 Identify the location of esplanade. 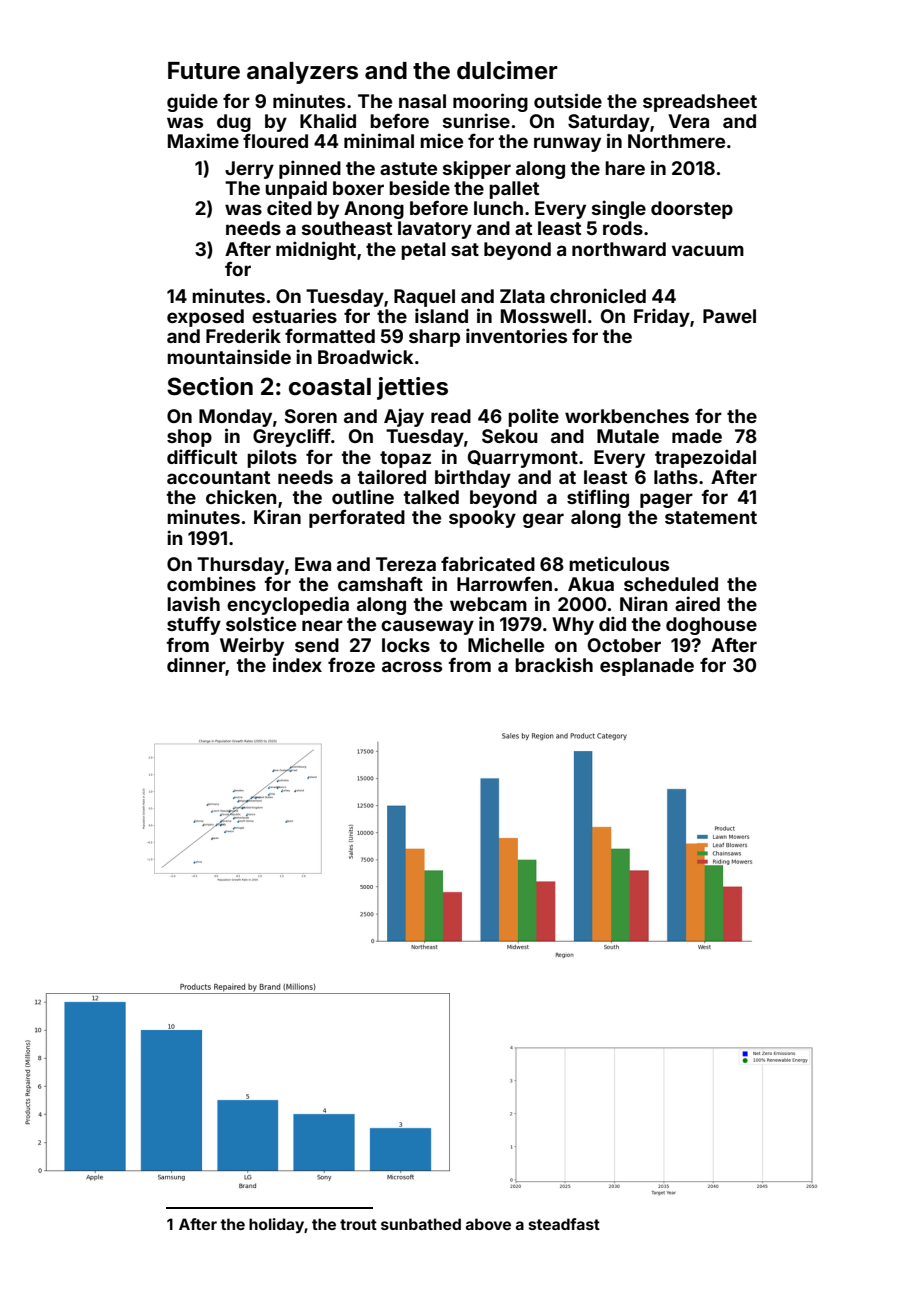
(647, 667).
